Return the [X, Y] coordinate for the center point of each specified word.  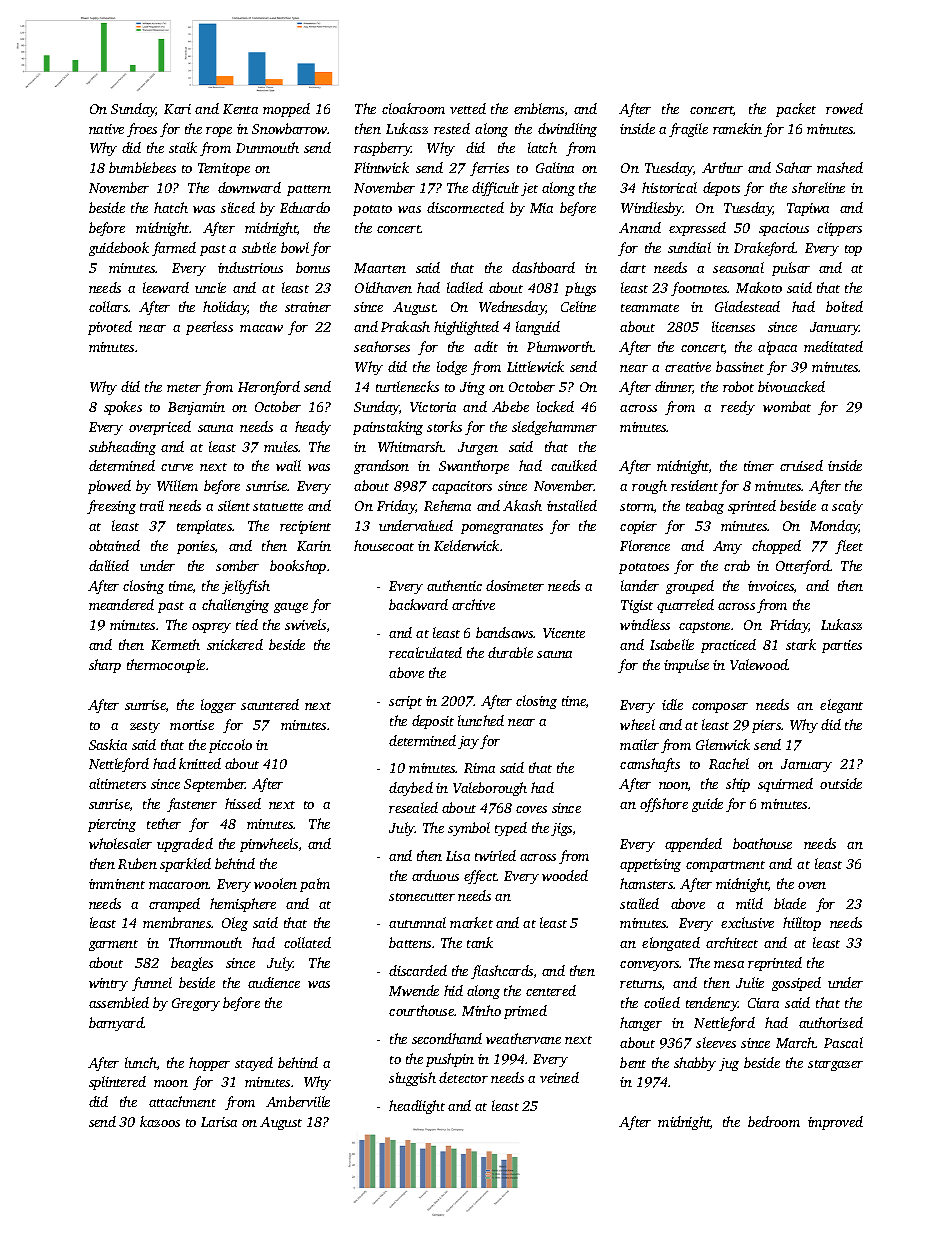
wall [288, 465]
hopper [209, 1064]
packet [796, 110]
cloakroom [413, 108]
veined [559, 1077]
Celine [578, 306]
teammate [650, 308]
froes [142, 130]
